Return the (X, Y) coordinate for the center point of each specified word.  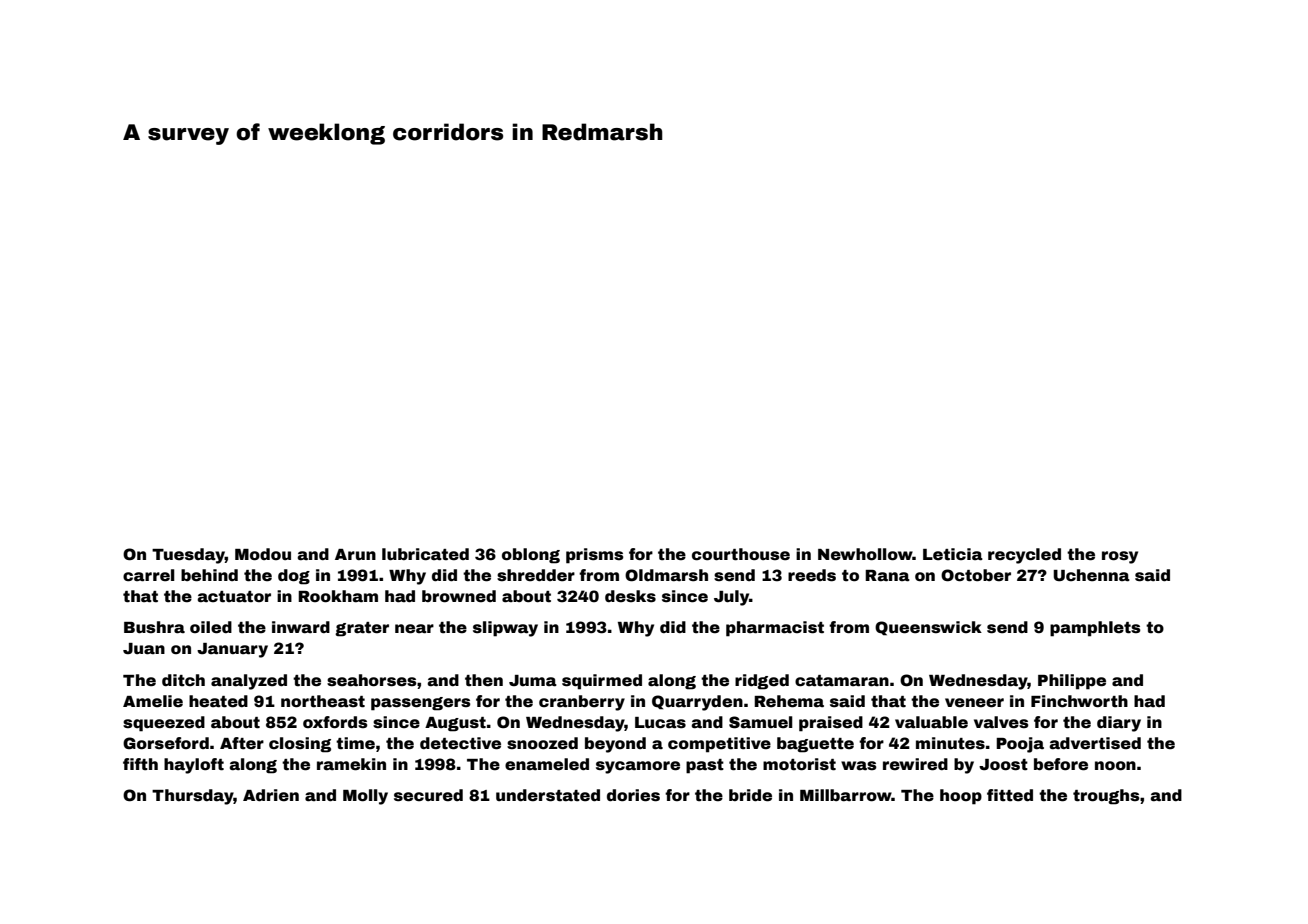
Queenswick (928, 628)
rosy (1120, 557)
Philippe (1072, 682)
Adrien (271, 795)
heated (218, 701)
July (731, 598)
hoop (961, 797)
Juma (533, 681)
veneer (974, 703)
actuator (234, 597)
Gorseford (166, 743)
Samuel (761, 722)
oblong (531, 556)
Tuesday (188, 556)
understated (548, 795)
